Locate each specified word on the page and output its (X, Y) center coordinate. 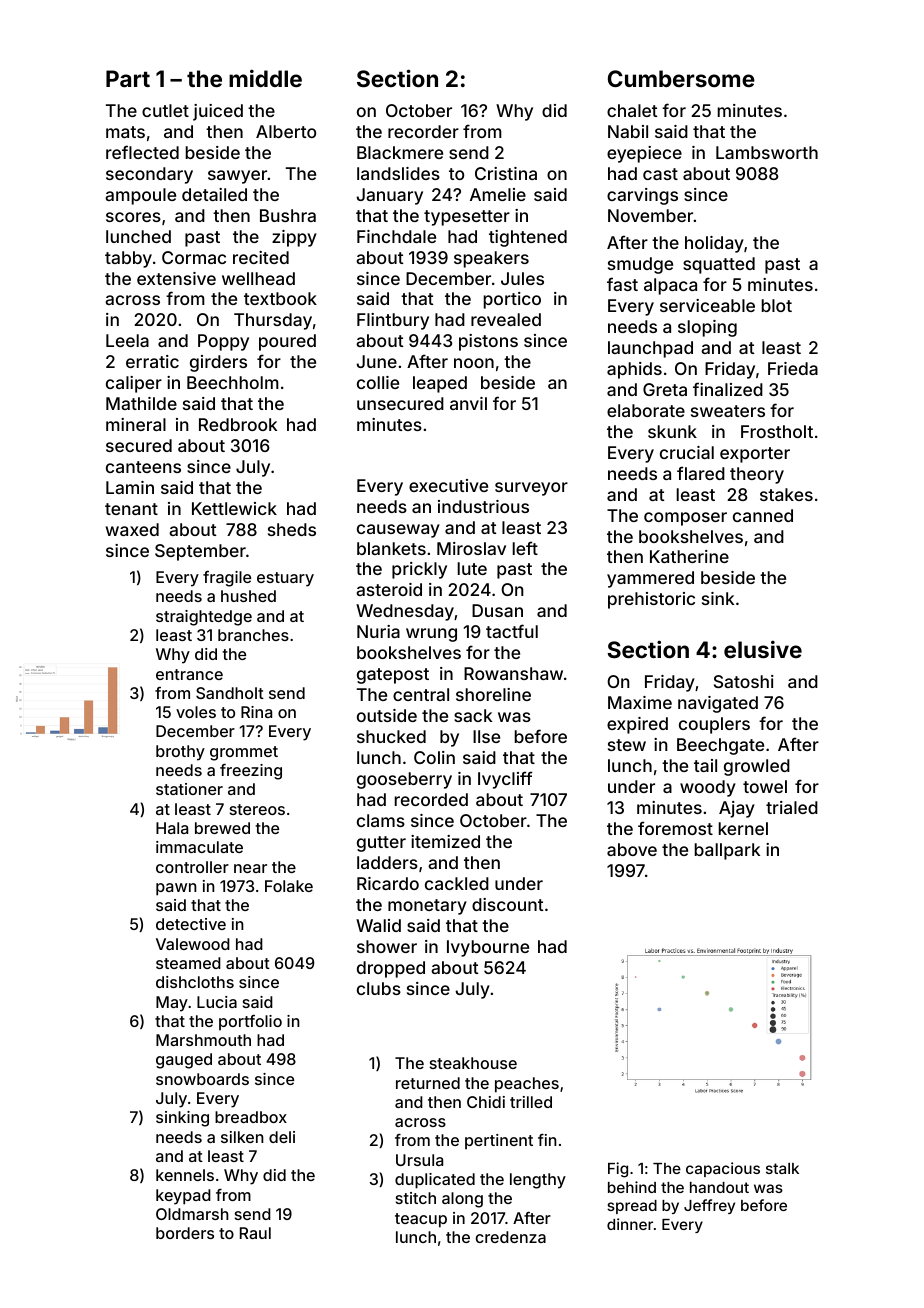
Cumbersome (681, 78)
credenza (511, 1237)
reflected (142, 152)
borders (185, 1233)
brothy (180, 753)
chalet (632, 110)
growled (757, 767)
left (525, 548)
